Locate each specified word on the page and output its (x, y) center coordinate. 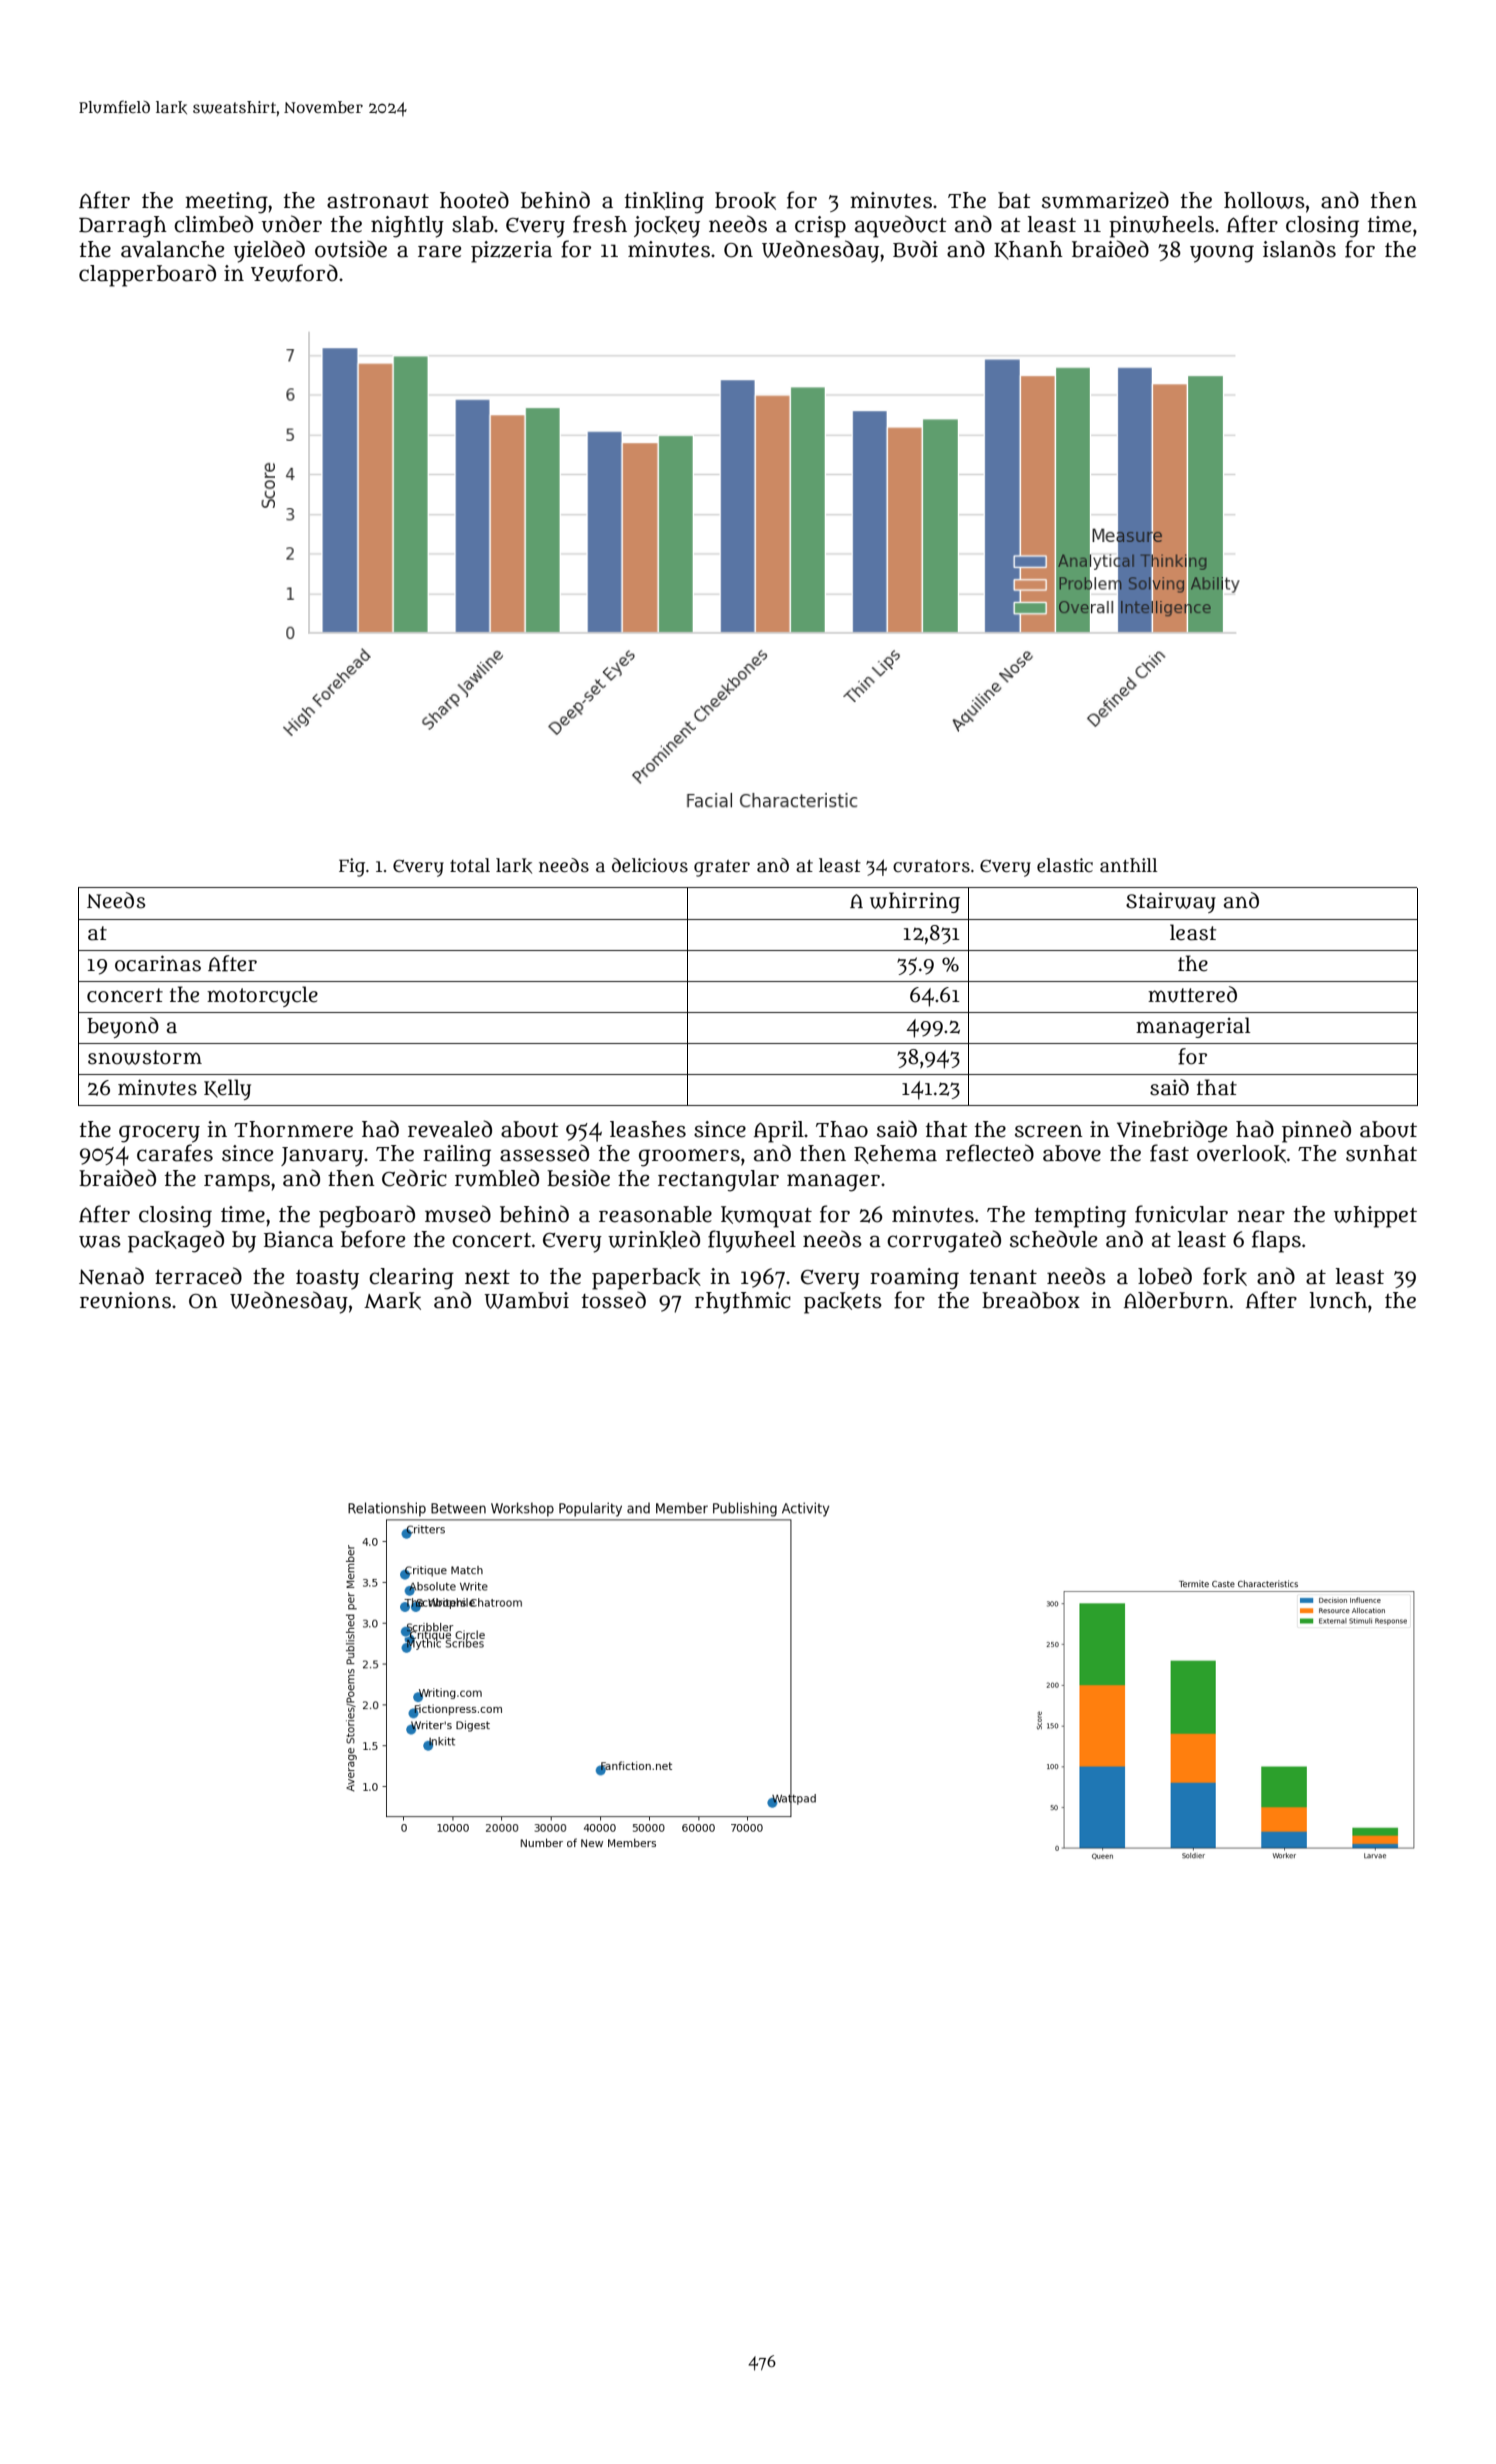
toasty (327, 1280)
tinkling (664, 203)
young (1222, 254)
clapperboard (147, 275)
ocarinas (158, 963)
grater (722, 868)
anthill (1129, 865)
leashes (648, 1129)
